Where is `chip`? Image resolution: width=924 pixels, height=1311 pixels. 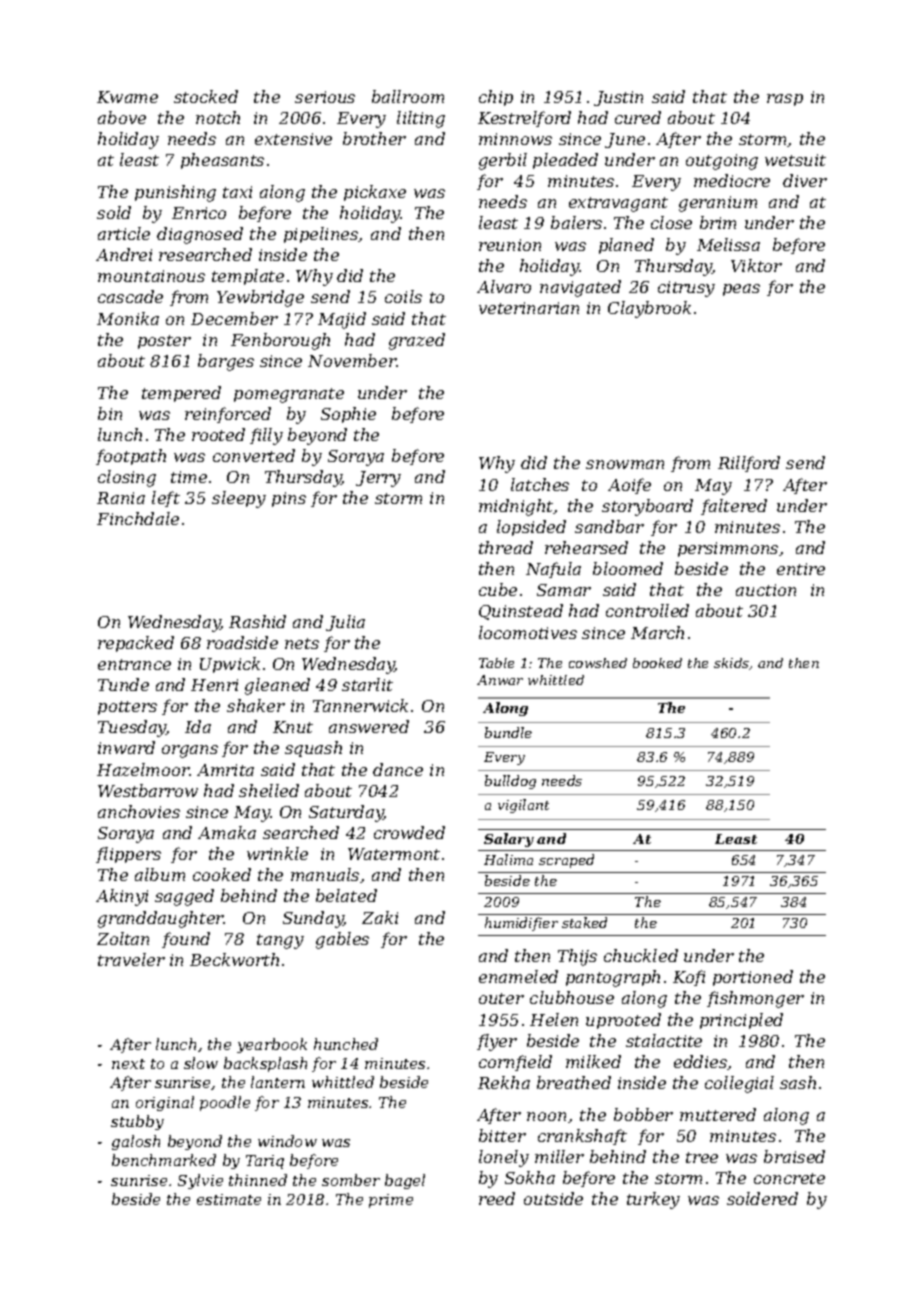
chip is located at coordinates (496, 98).
